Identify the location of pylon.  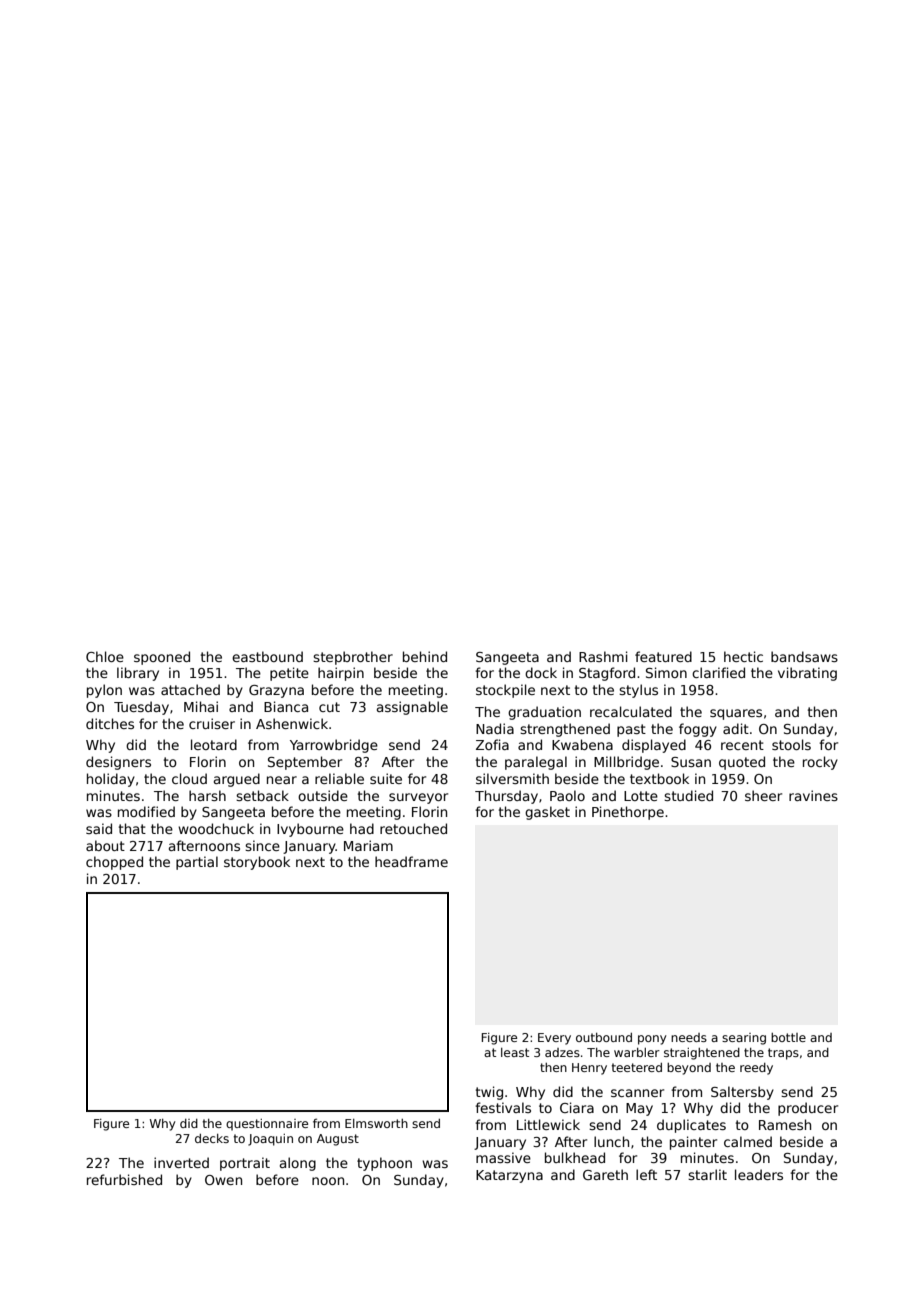
(104, 691).
